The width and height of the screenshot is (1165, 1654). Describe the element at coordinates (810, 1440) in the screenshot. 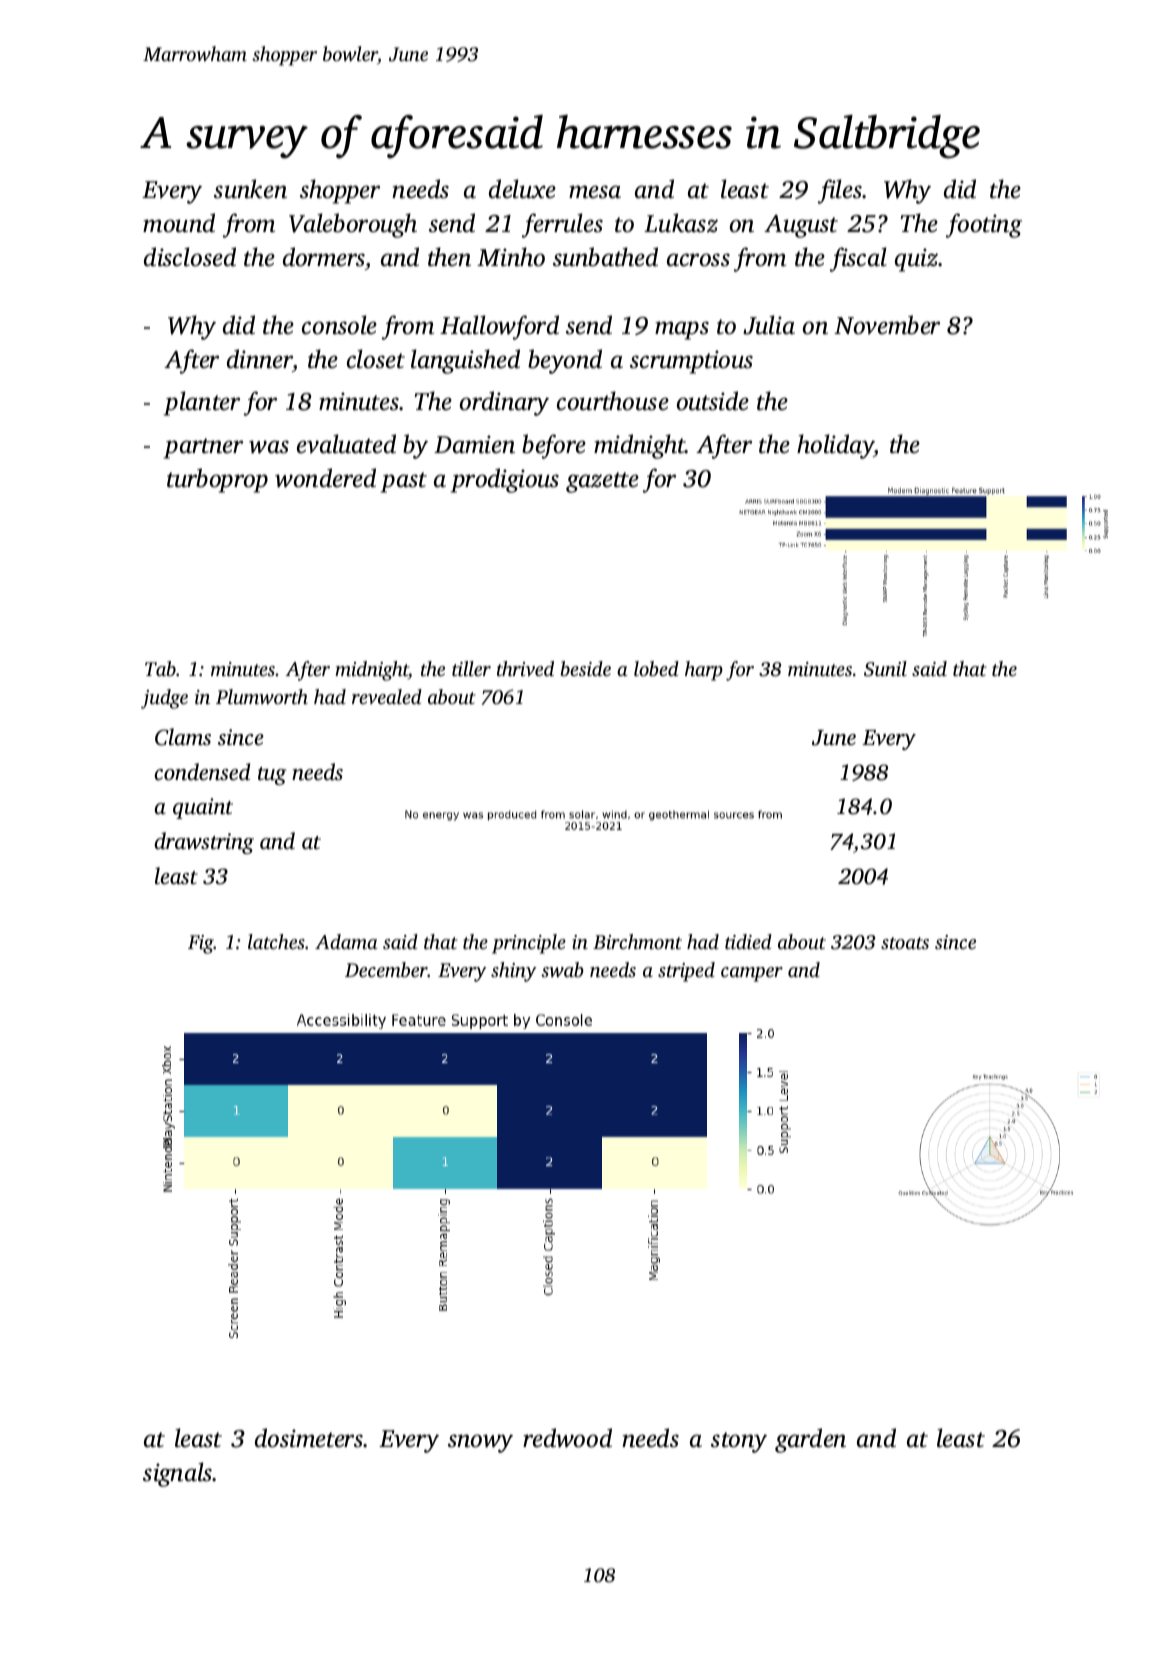

I see `garden` at that location.
